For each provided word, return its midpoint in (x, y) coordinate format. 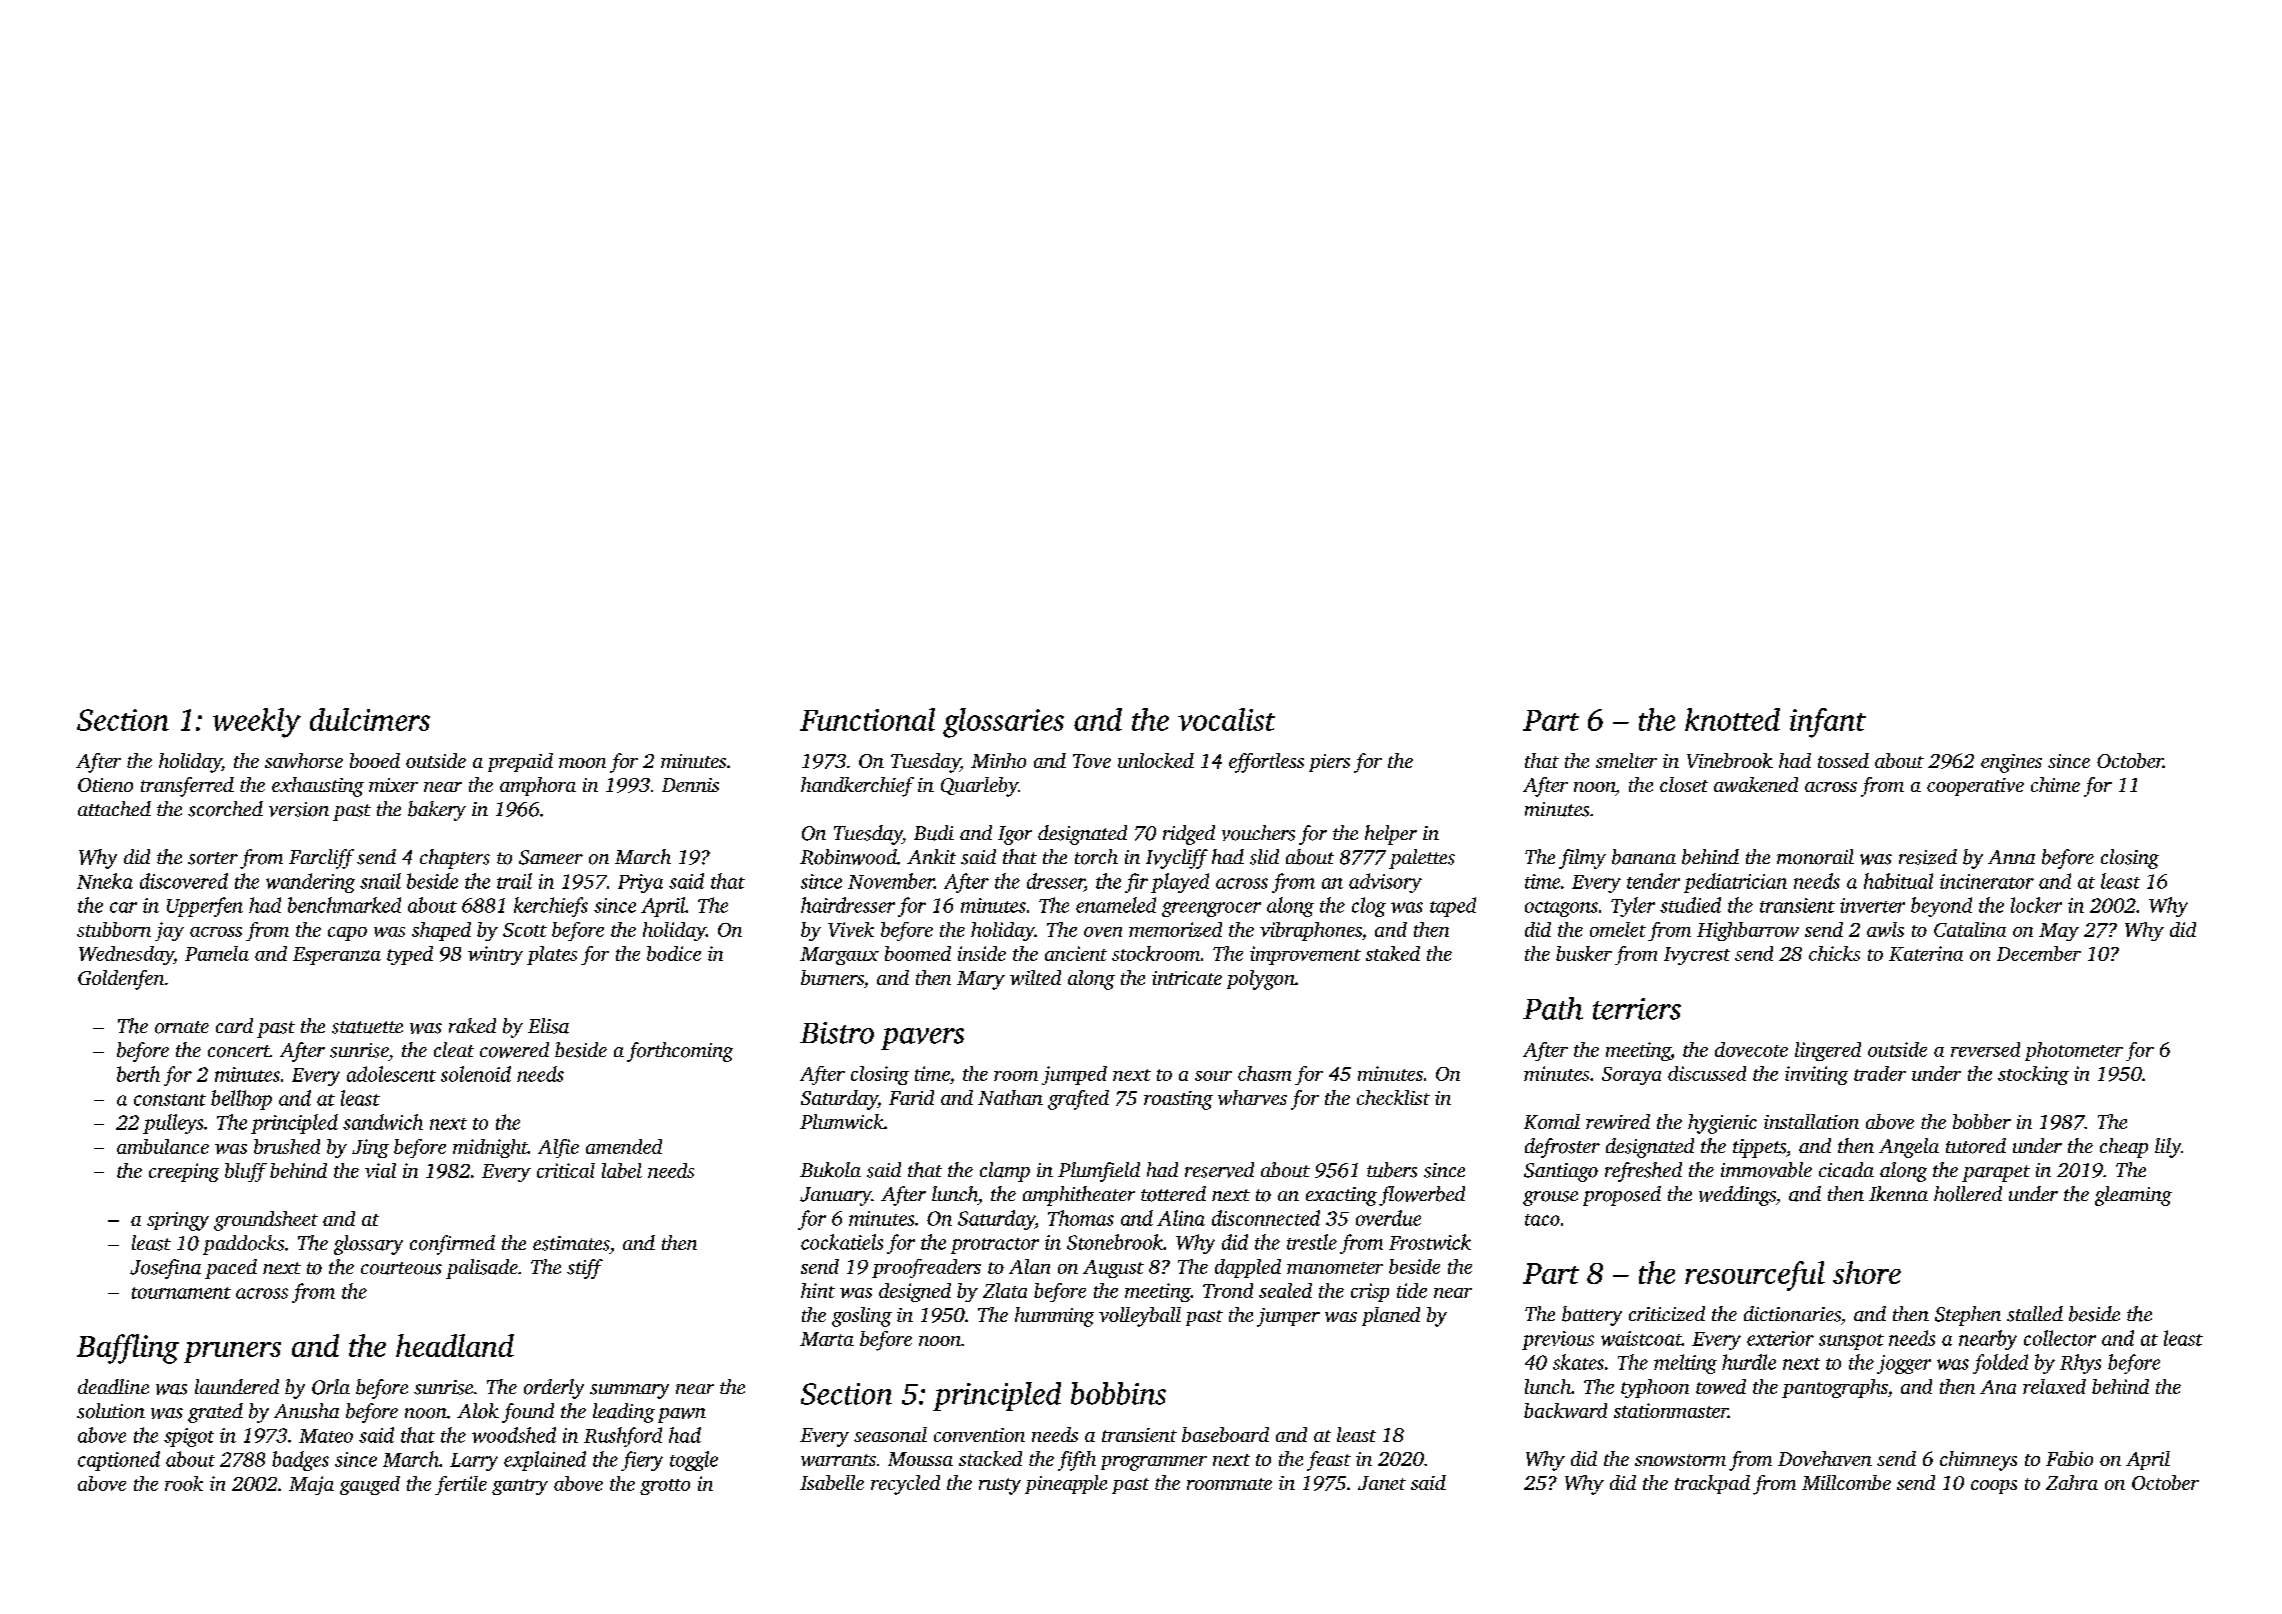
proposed (1622, 1196)
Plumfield (1099, 1172)
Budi (934, 833)
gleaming (2133, 1196)
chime (2055, 784)
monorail (1815, 857)
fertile (461, 1485)
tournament (181, 1293)
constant (170, 1100)
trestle (1312, 1242)
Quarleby (979, 787)
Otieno (105, 785)
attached (114, 808)
